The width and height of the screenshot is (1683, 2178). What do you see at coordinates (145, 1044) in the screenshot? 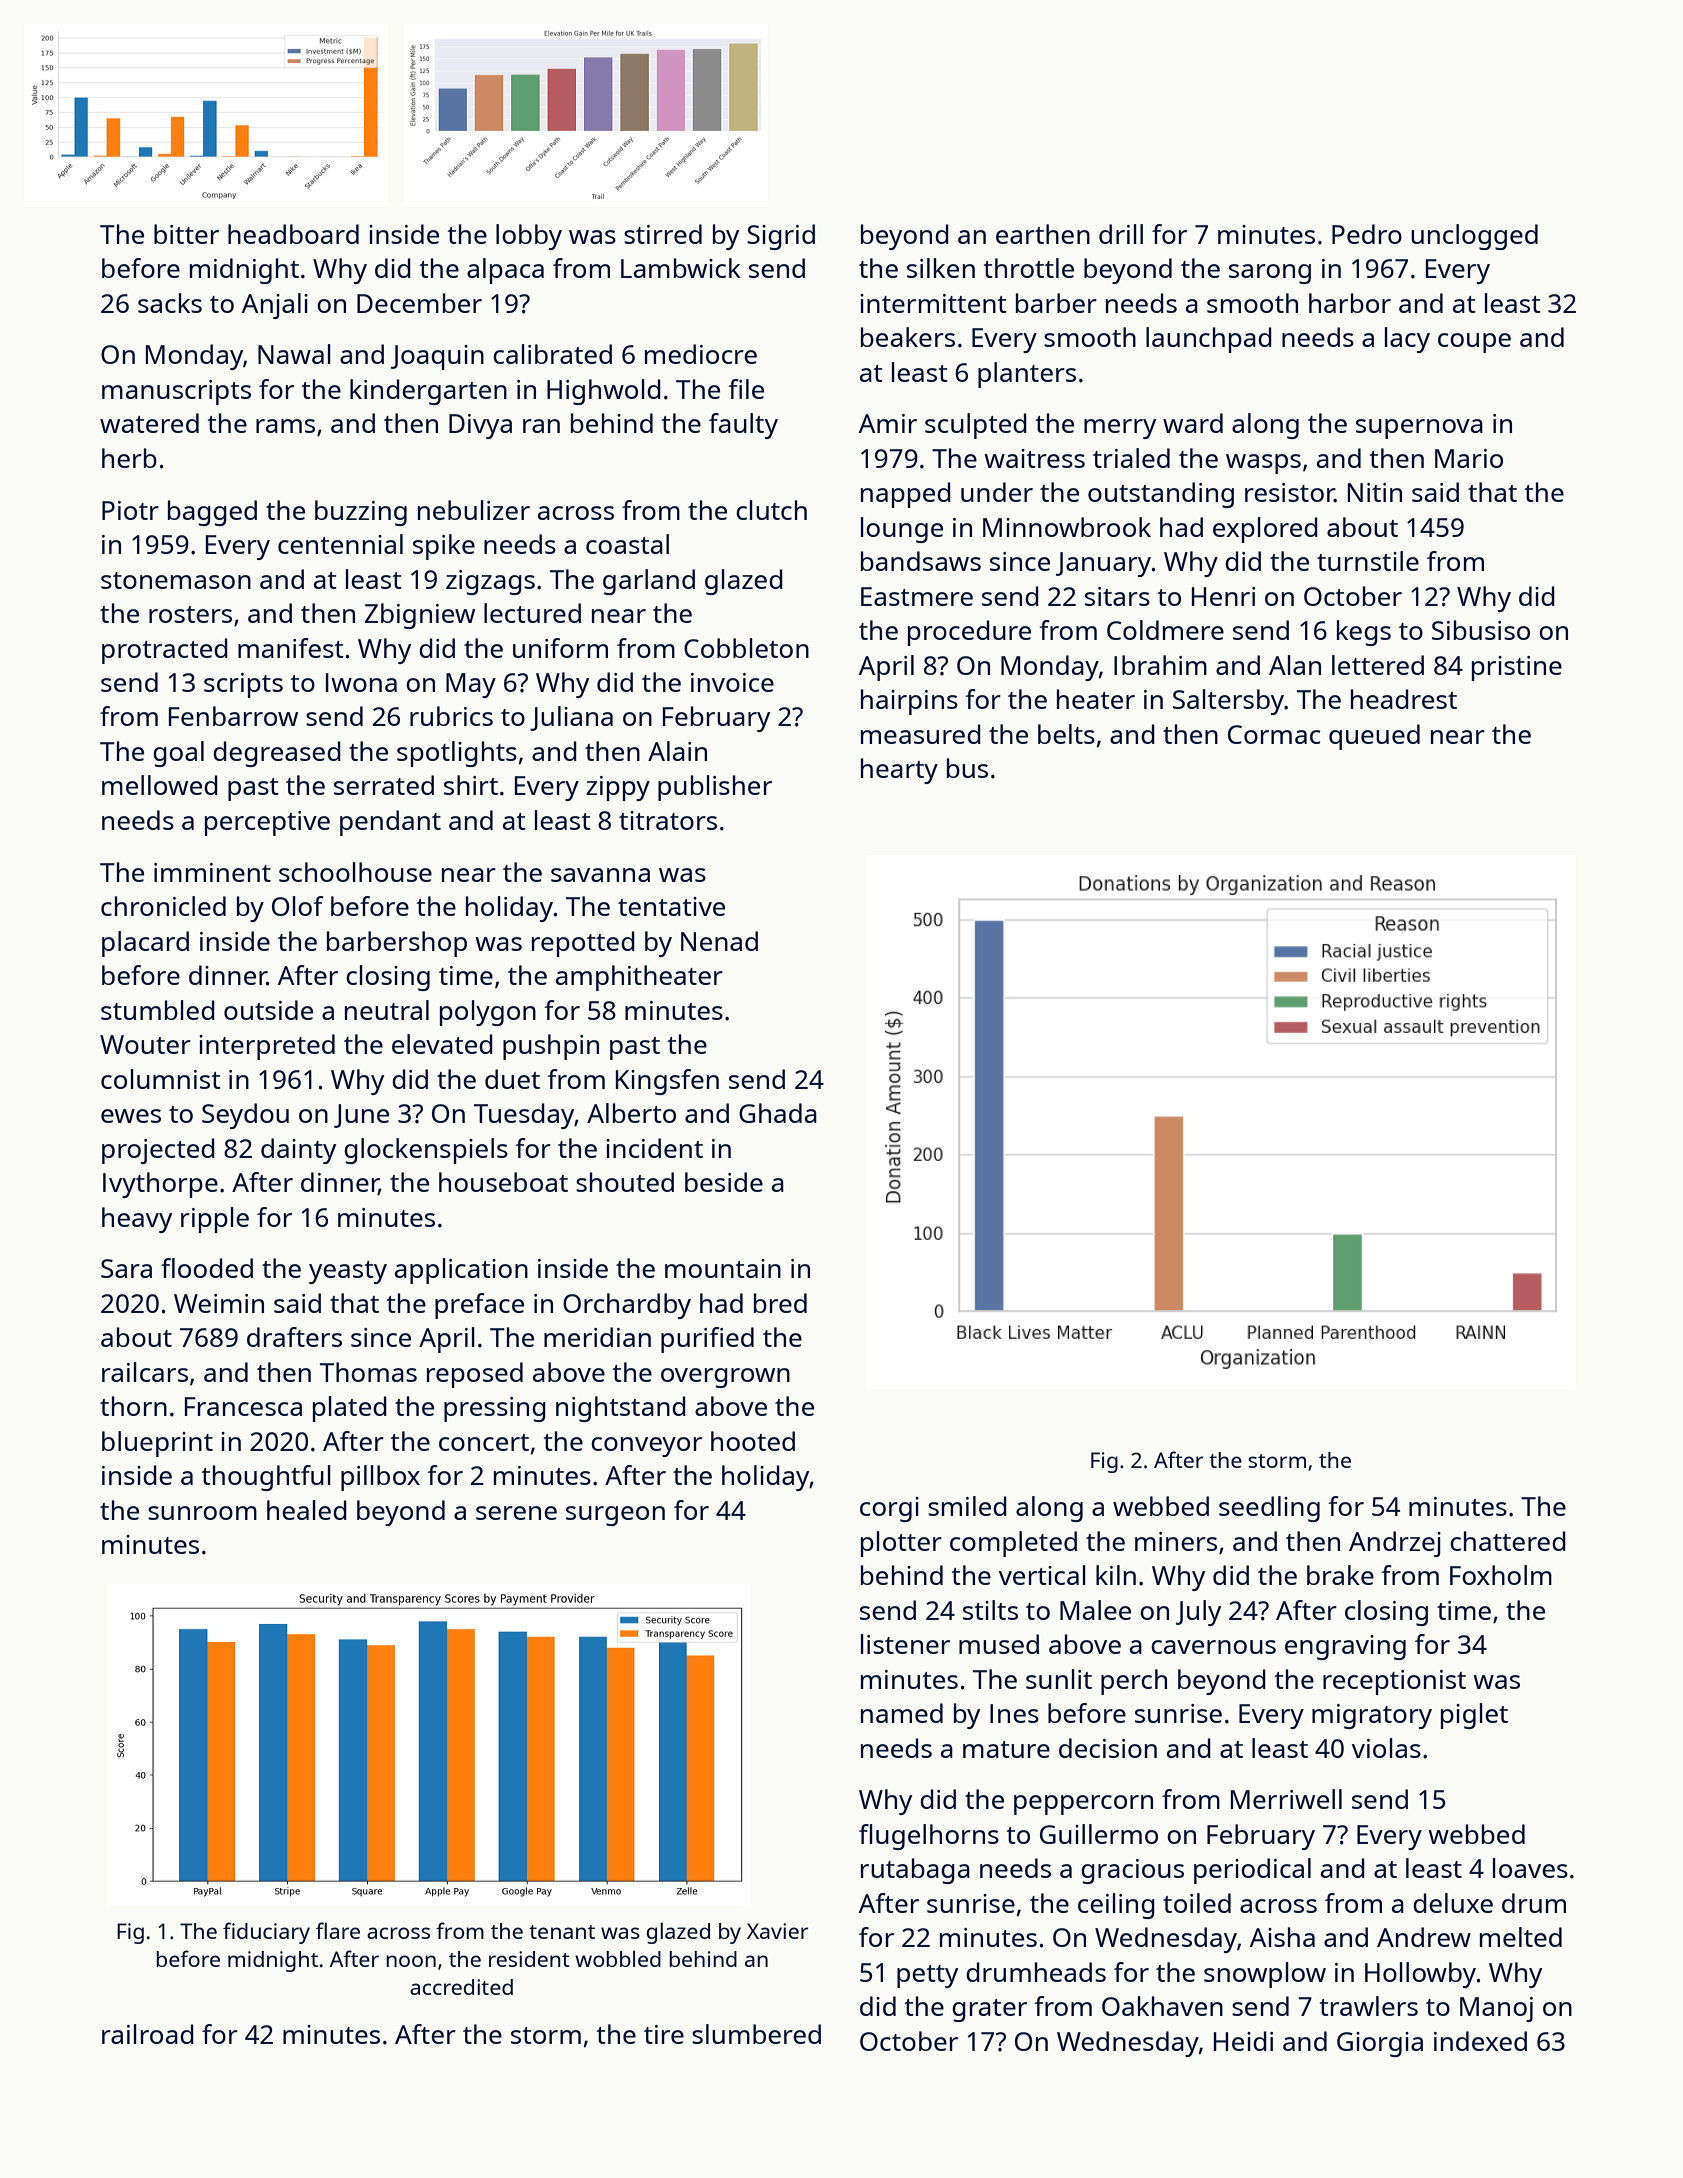
I see `Wouter` at bounding box center [145, 1044].
